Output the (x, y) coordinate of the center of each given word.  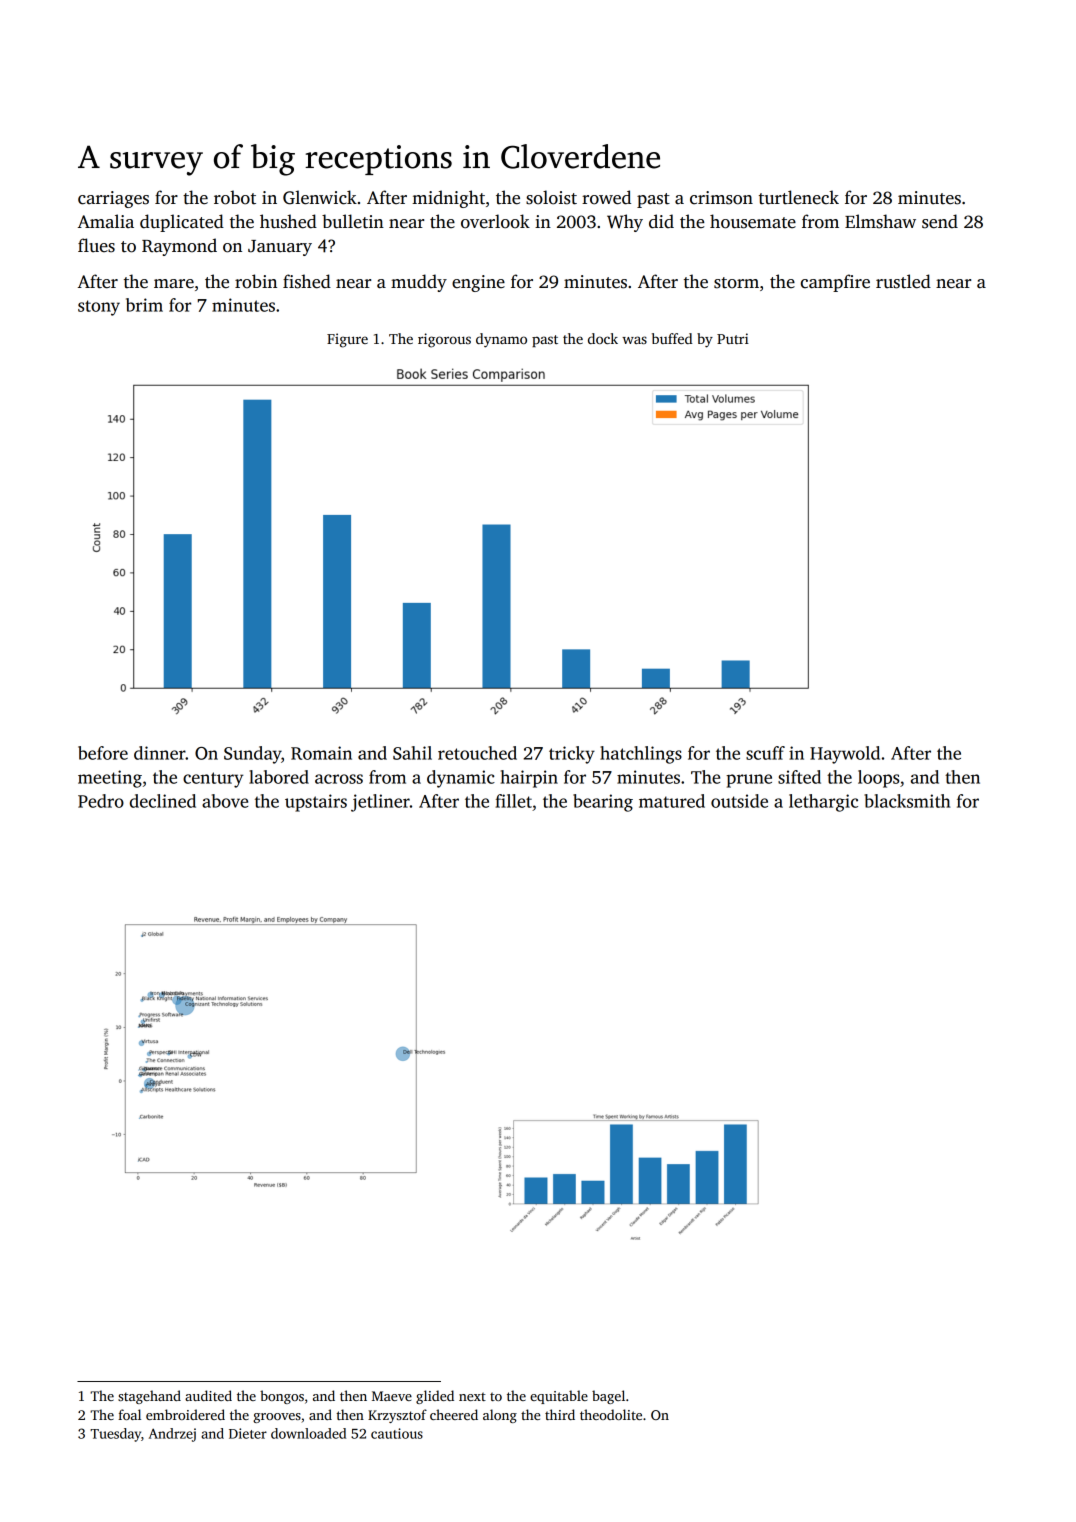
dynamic (461, 779)
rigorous (444, 340)
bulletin (353, 221)
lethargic (823, 803)
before (103, 753)
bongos (282, 1397)
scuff (765, 753)
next (472, 1396)
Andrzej (172, 1435)
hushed (288, 221)
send (940, 221)
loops (878, 779)
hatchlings (641, 755)
